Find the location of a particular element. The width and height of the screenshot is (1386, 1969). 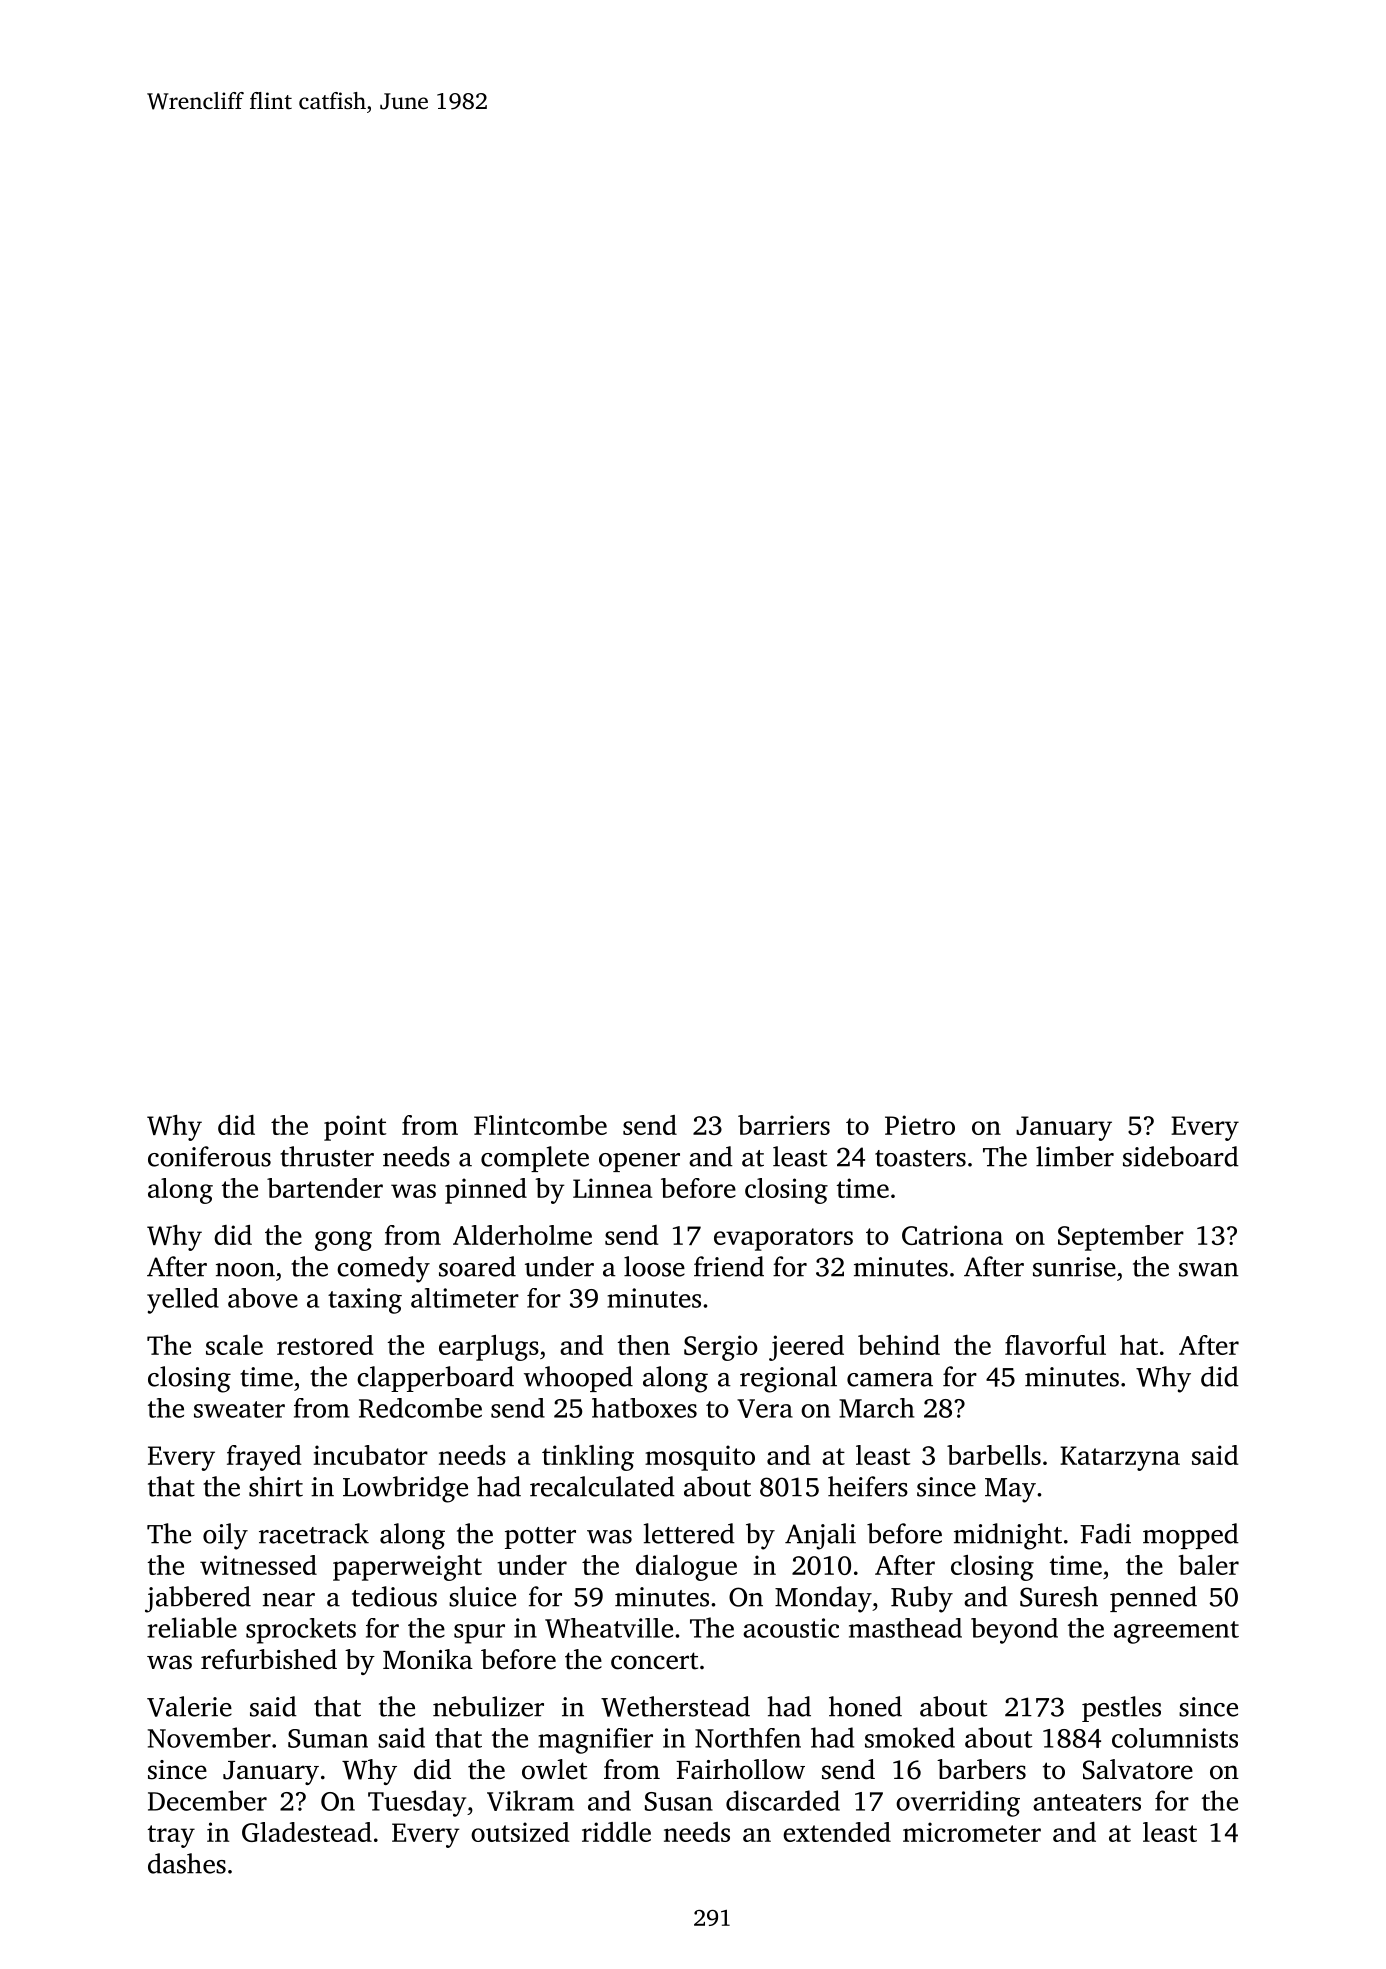

coniferous is located at coordinates (209, 1156).
